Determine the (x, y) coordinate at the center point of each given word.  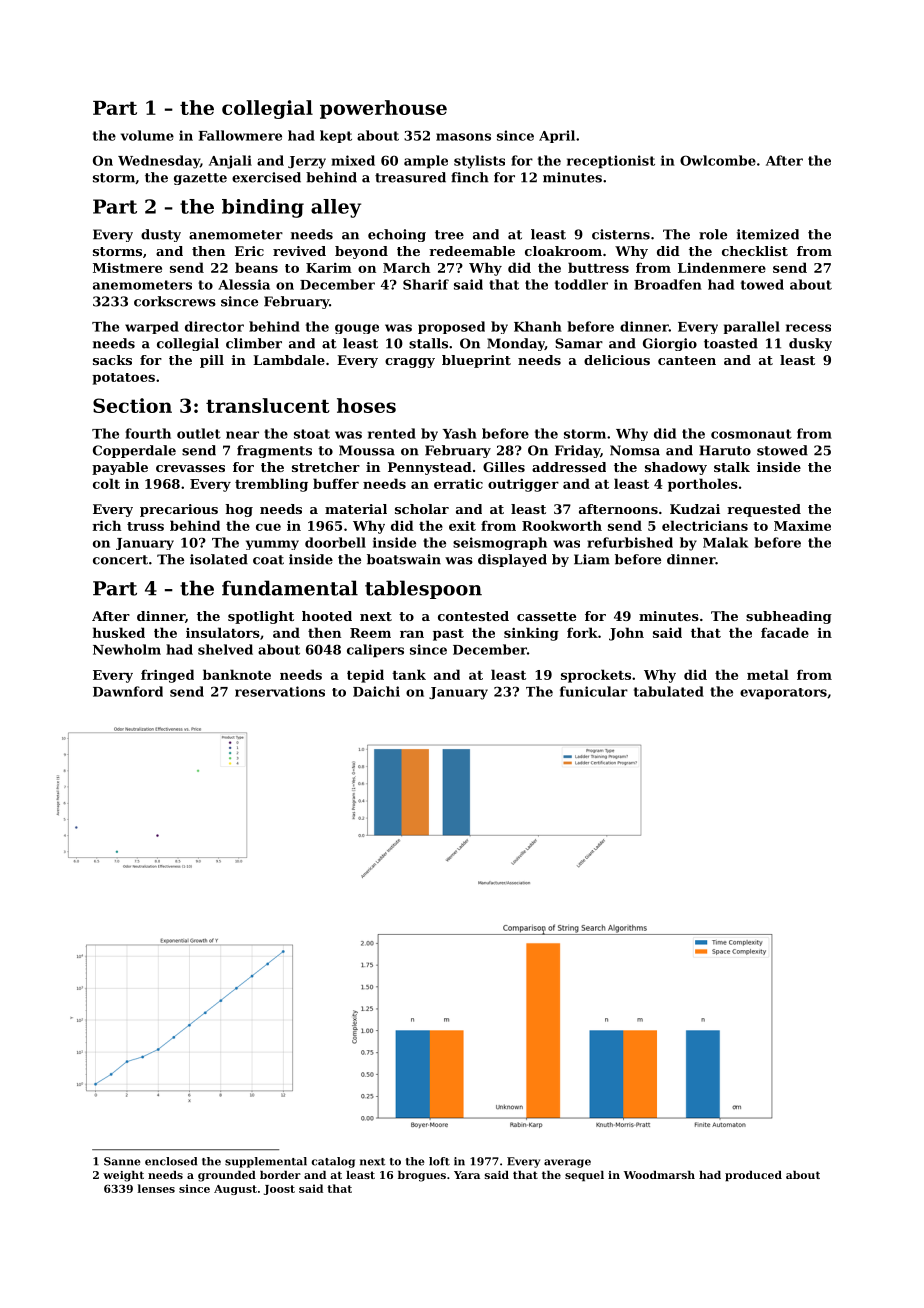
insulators (223, 632)
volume (147, 135)
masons (463, 137)
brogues (422, 1176)
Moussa (367, 450)
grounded (227, 1176)
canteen (687, 360)
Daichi (376, 691)
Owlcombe (718, 160)
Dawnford (128, 691)
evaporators (783, 694)
